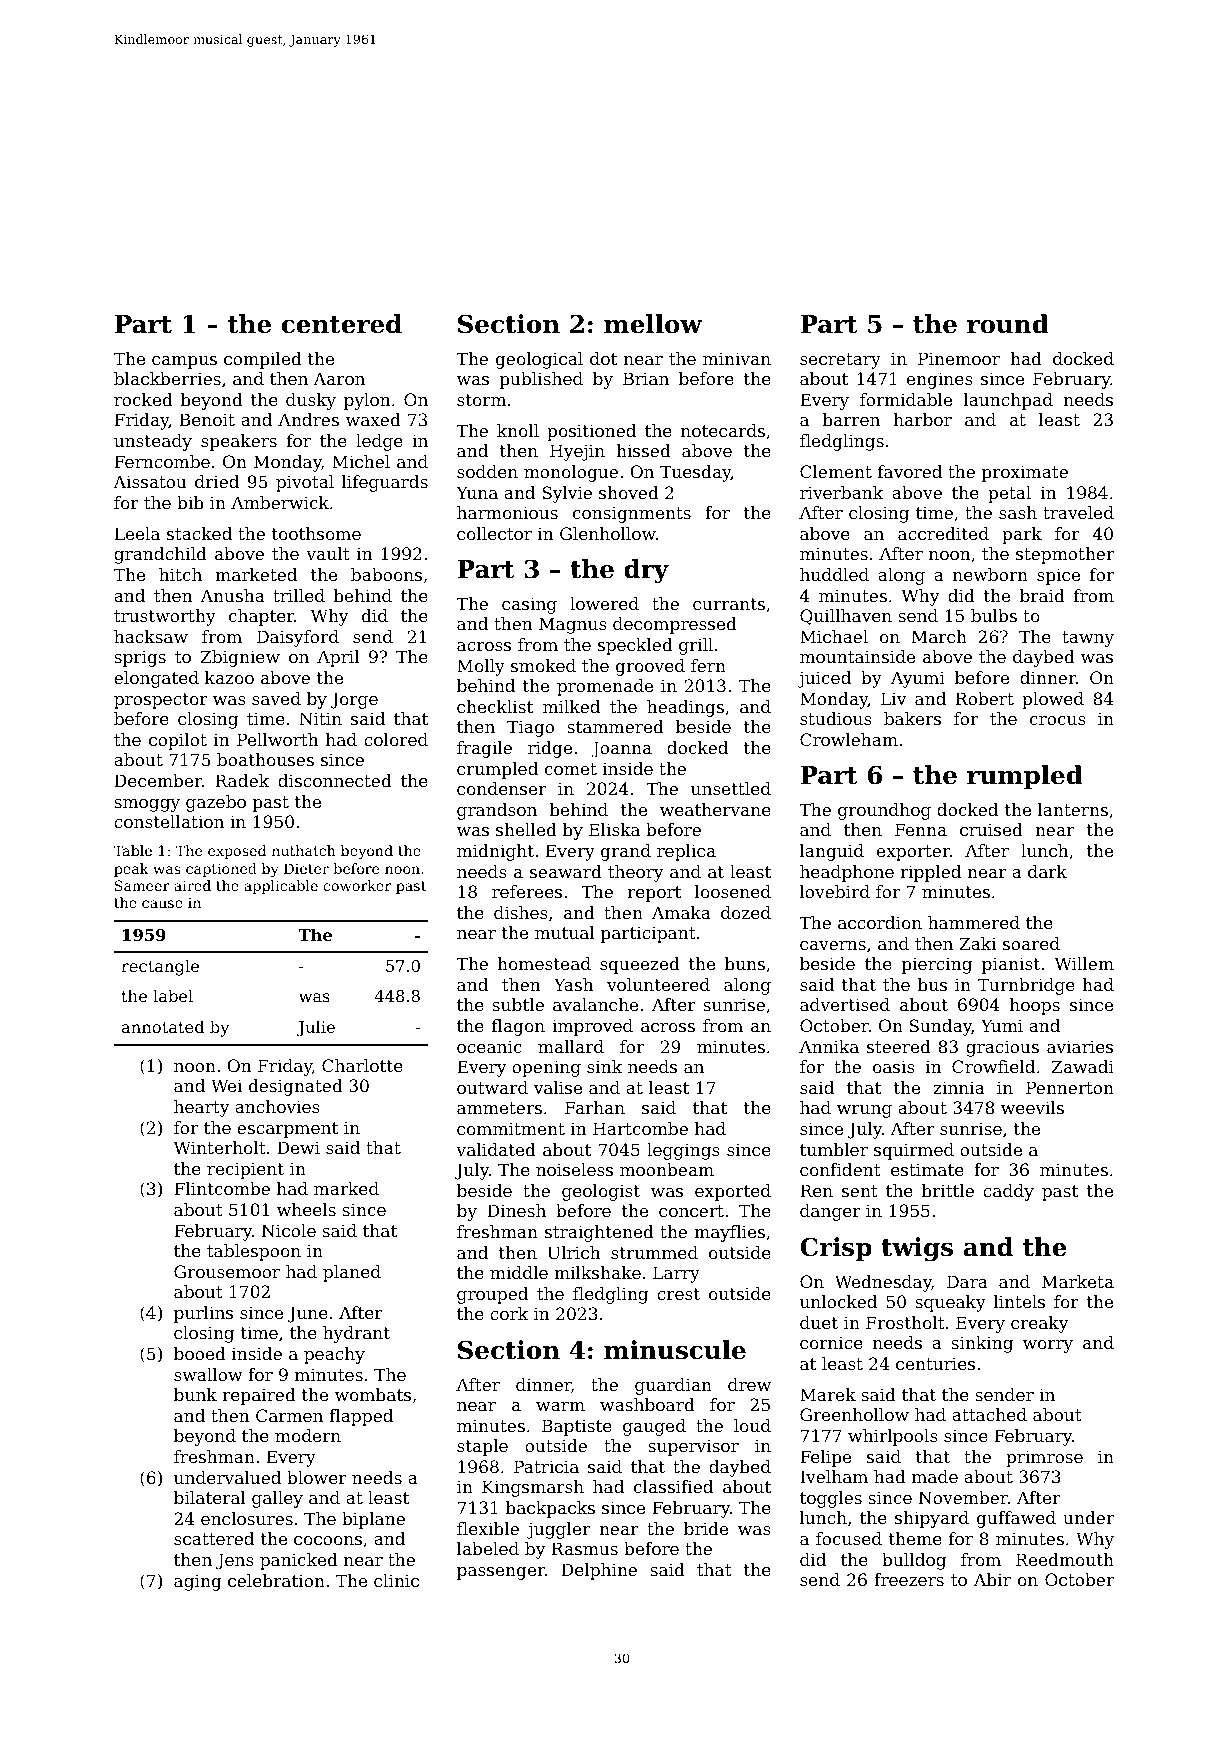 Image resolution: width=1228 pixels, height=1737 pixels. I want to click on Flintcombe, so click(222, 1188).
